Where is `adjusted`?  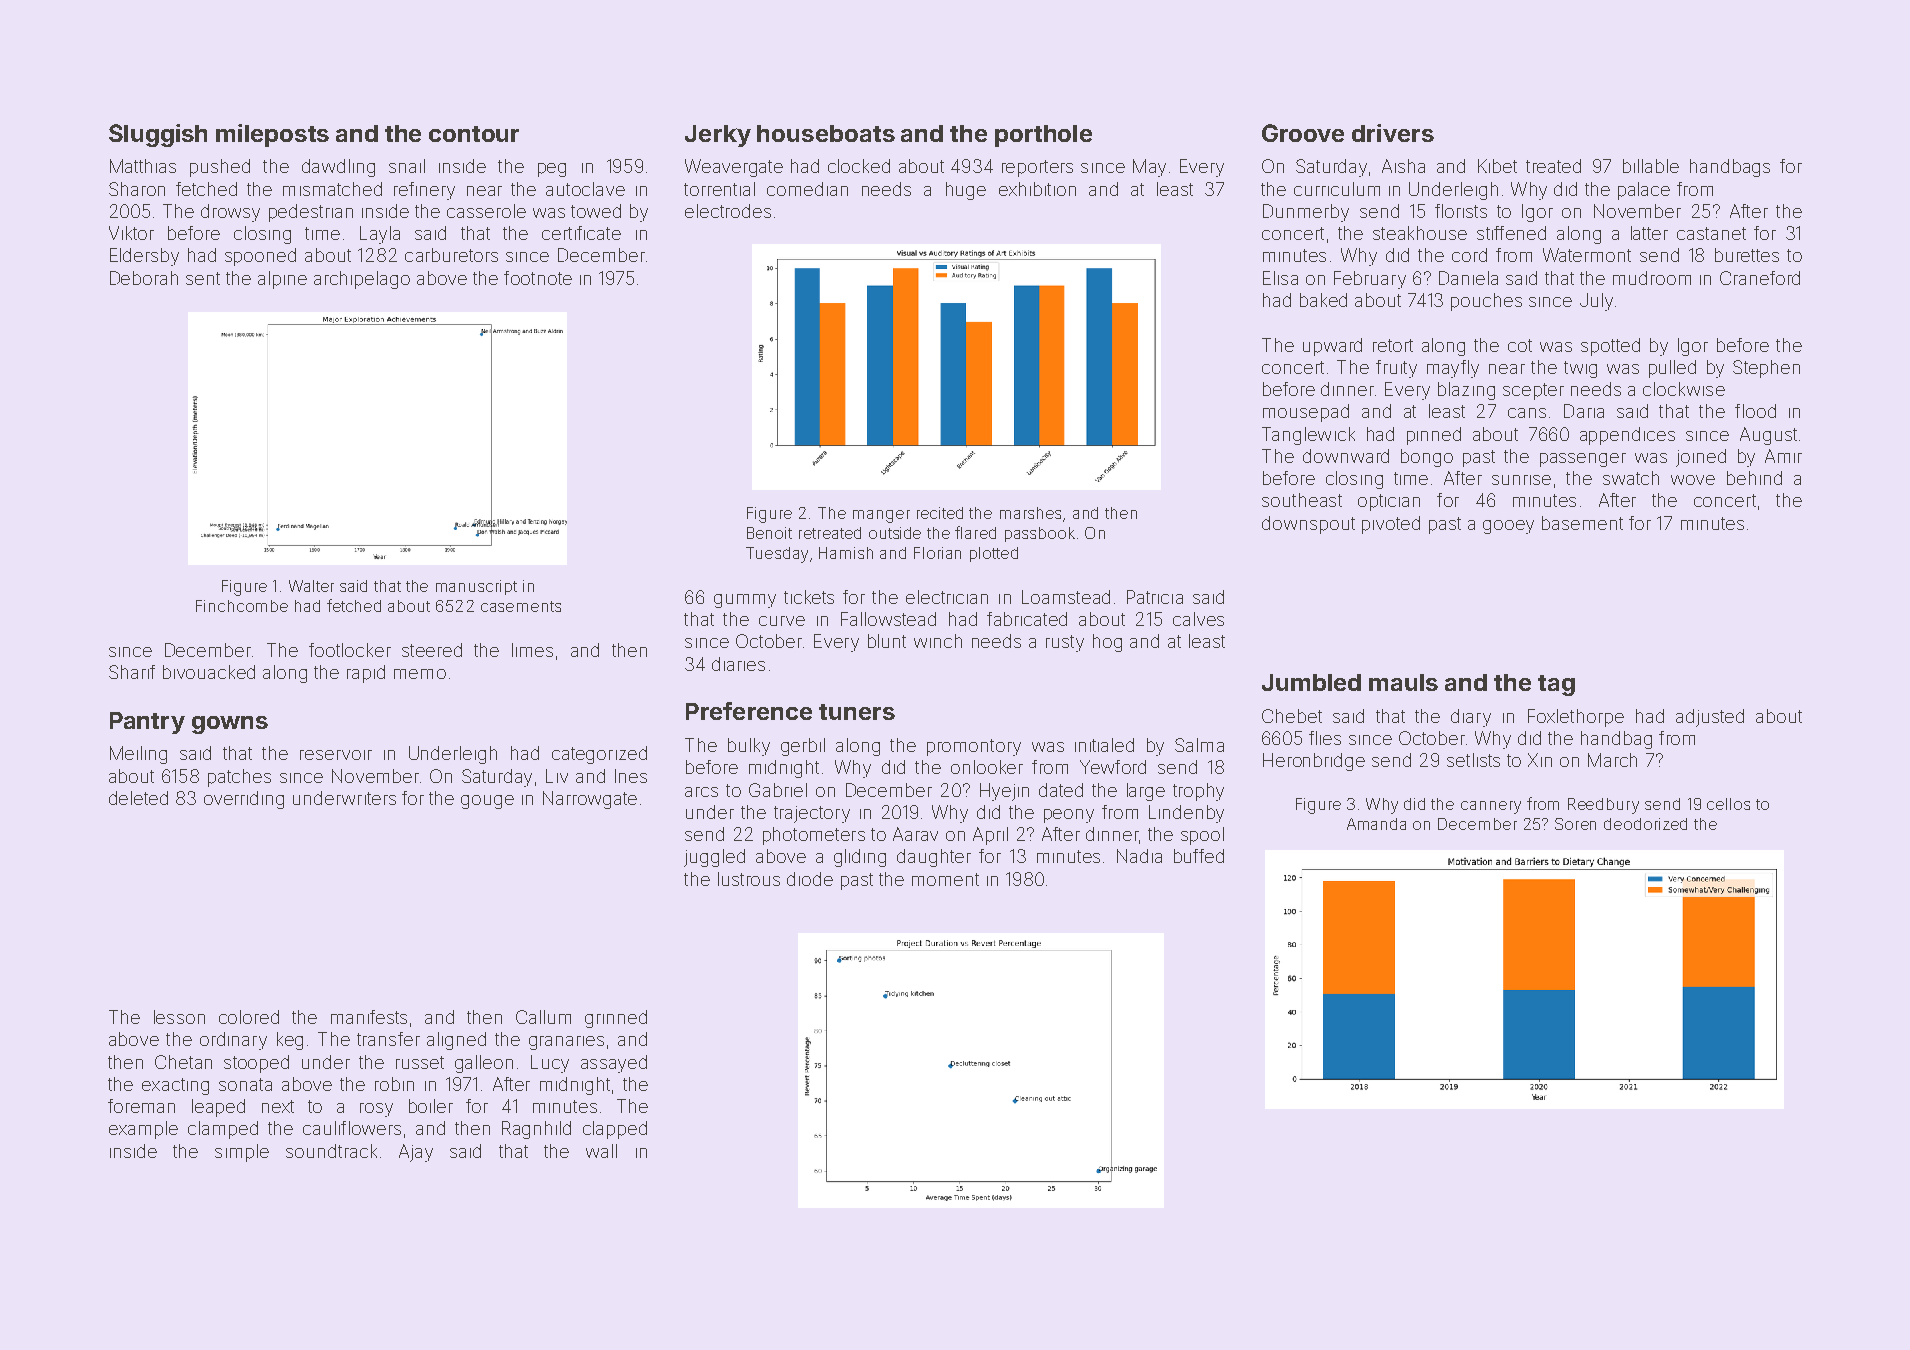 adjusted is located at coordinates (1710, 718).
